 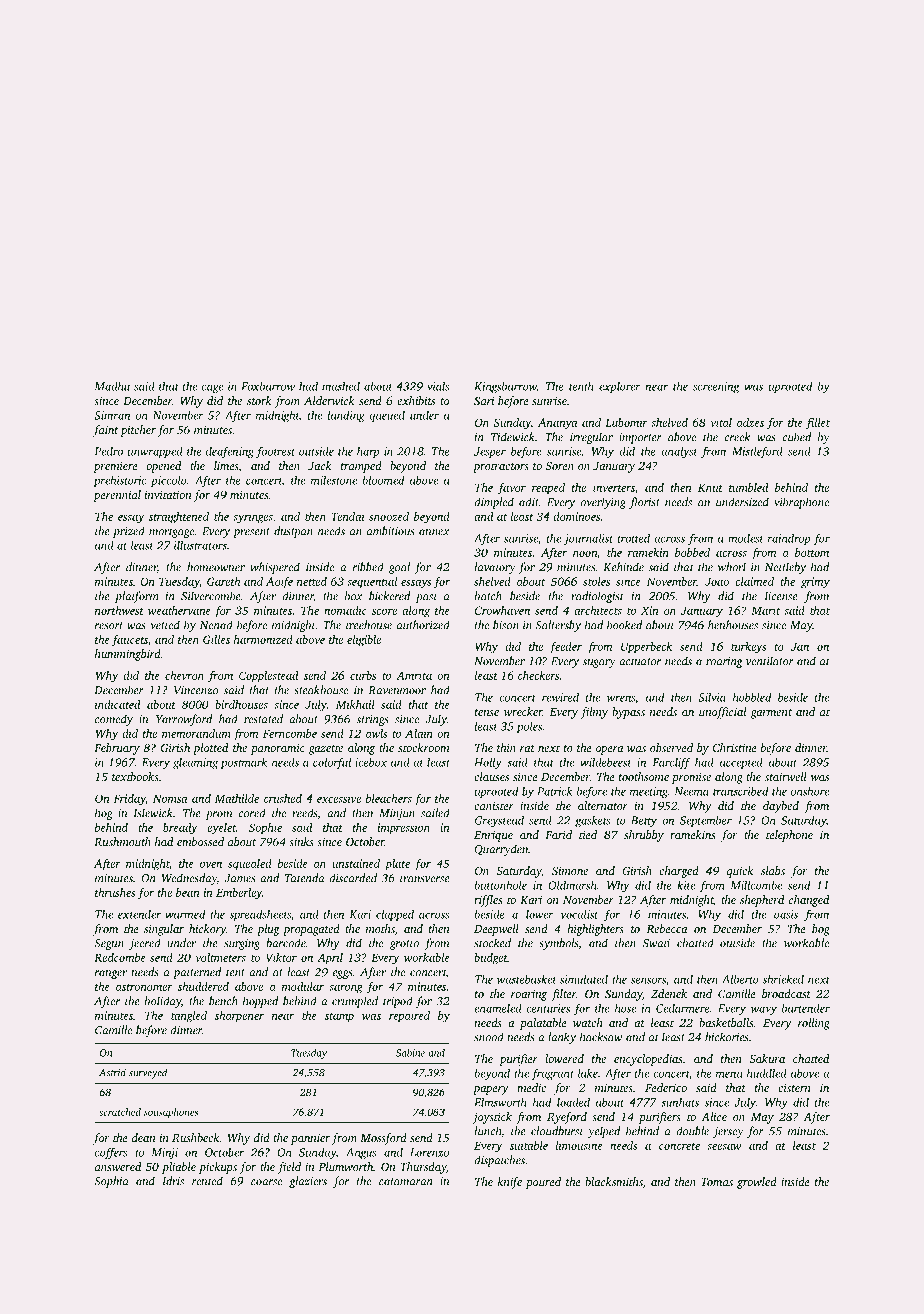 I want to click on Rebecca, so click(x=667, y=928).
